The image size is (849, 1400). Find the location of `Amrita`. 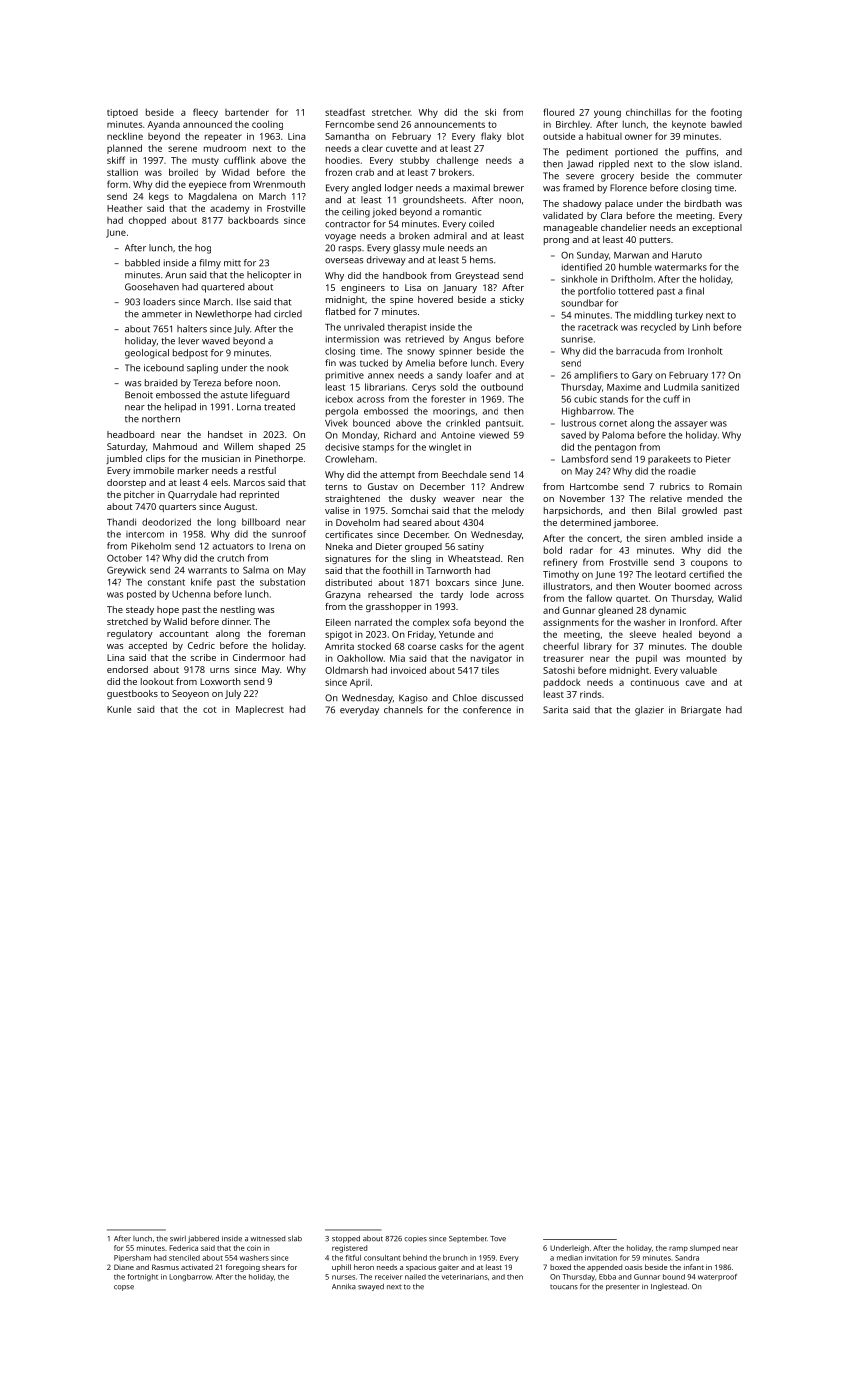

Amrita is located at coordinates (339, 646).
